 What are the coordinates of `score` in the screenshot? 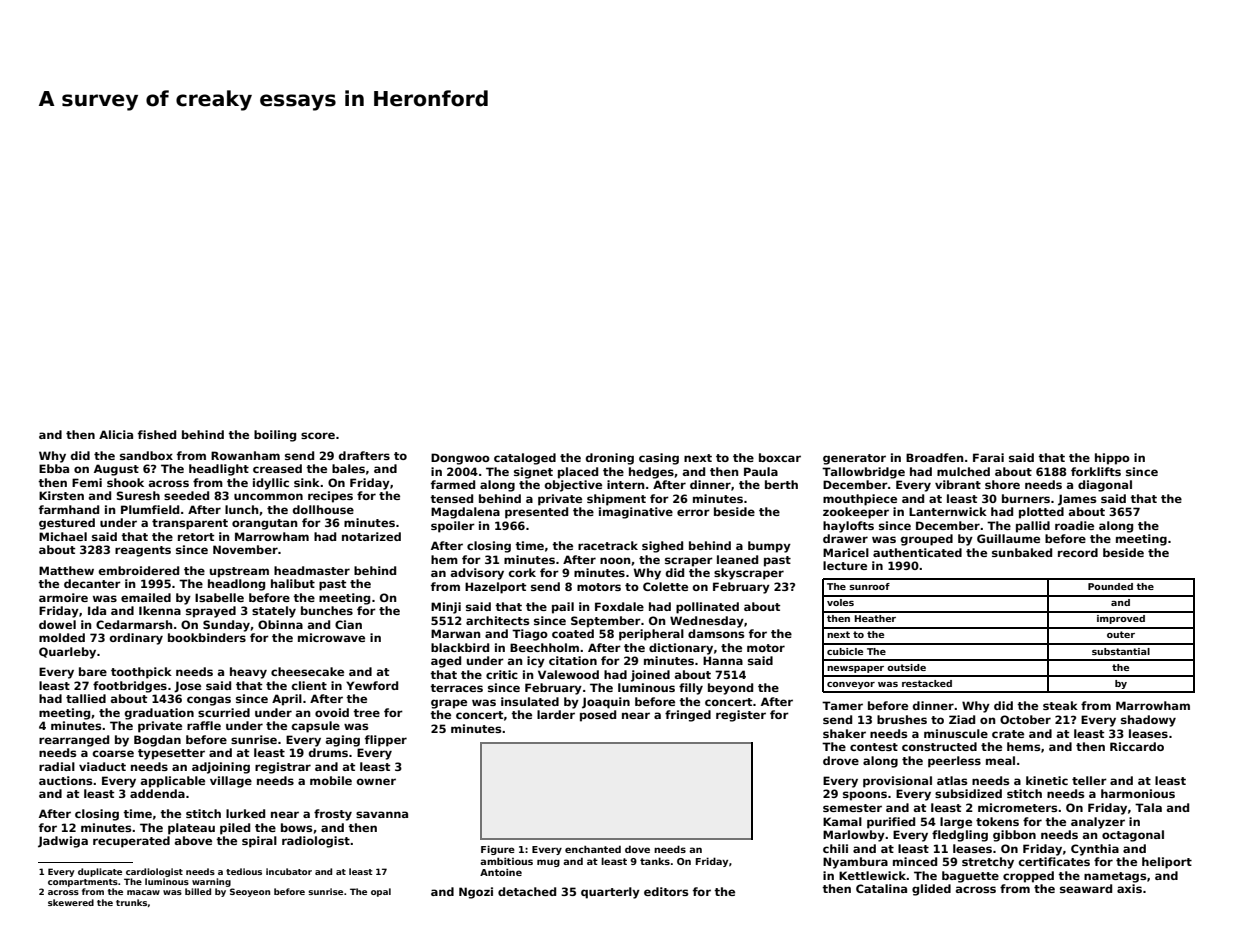 It's located at (318, 435).
